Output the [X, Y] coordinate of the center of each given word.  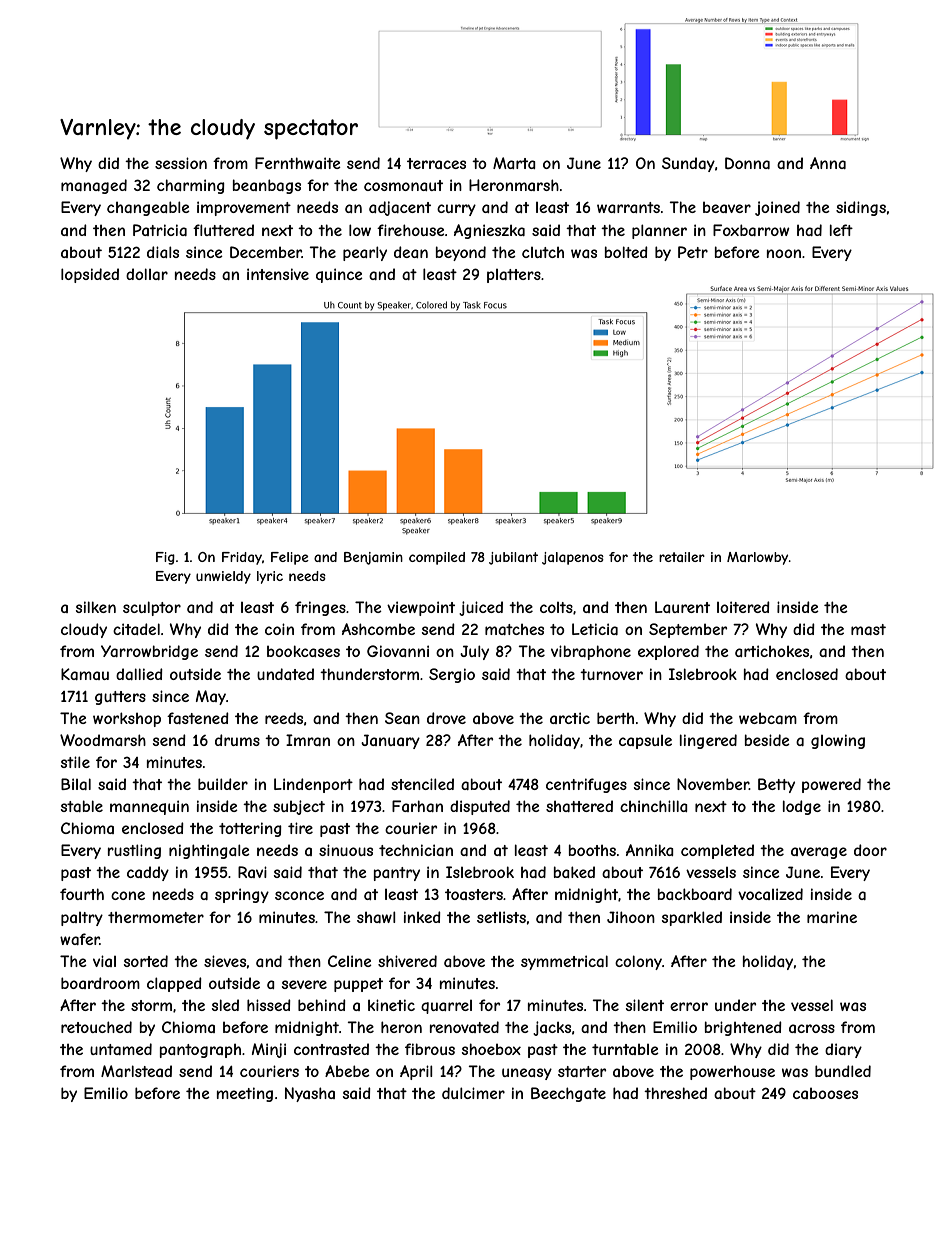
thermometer [156, 917]
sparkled [692, 918]
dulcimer [473, 1093]
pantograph [200, 1051]
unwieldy [223, 577]
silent [645, 1005]
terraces [436, 163]
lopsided [90, 275]
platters [514, 276]
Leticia [595, 629]
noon [784, 253]
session [181, 163]
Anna [828, 163]
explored [668, 652]
